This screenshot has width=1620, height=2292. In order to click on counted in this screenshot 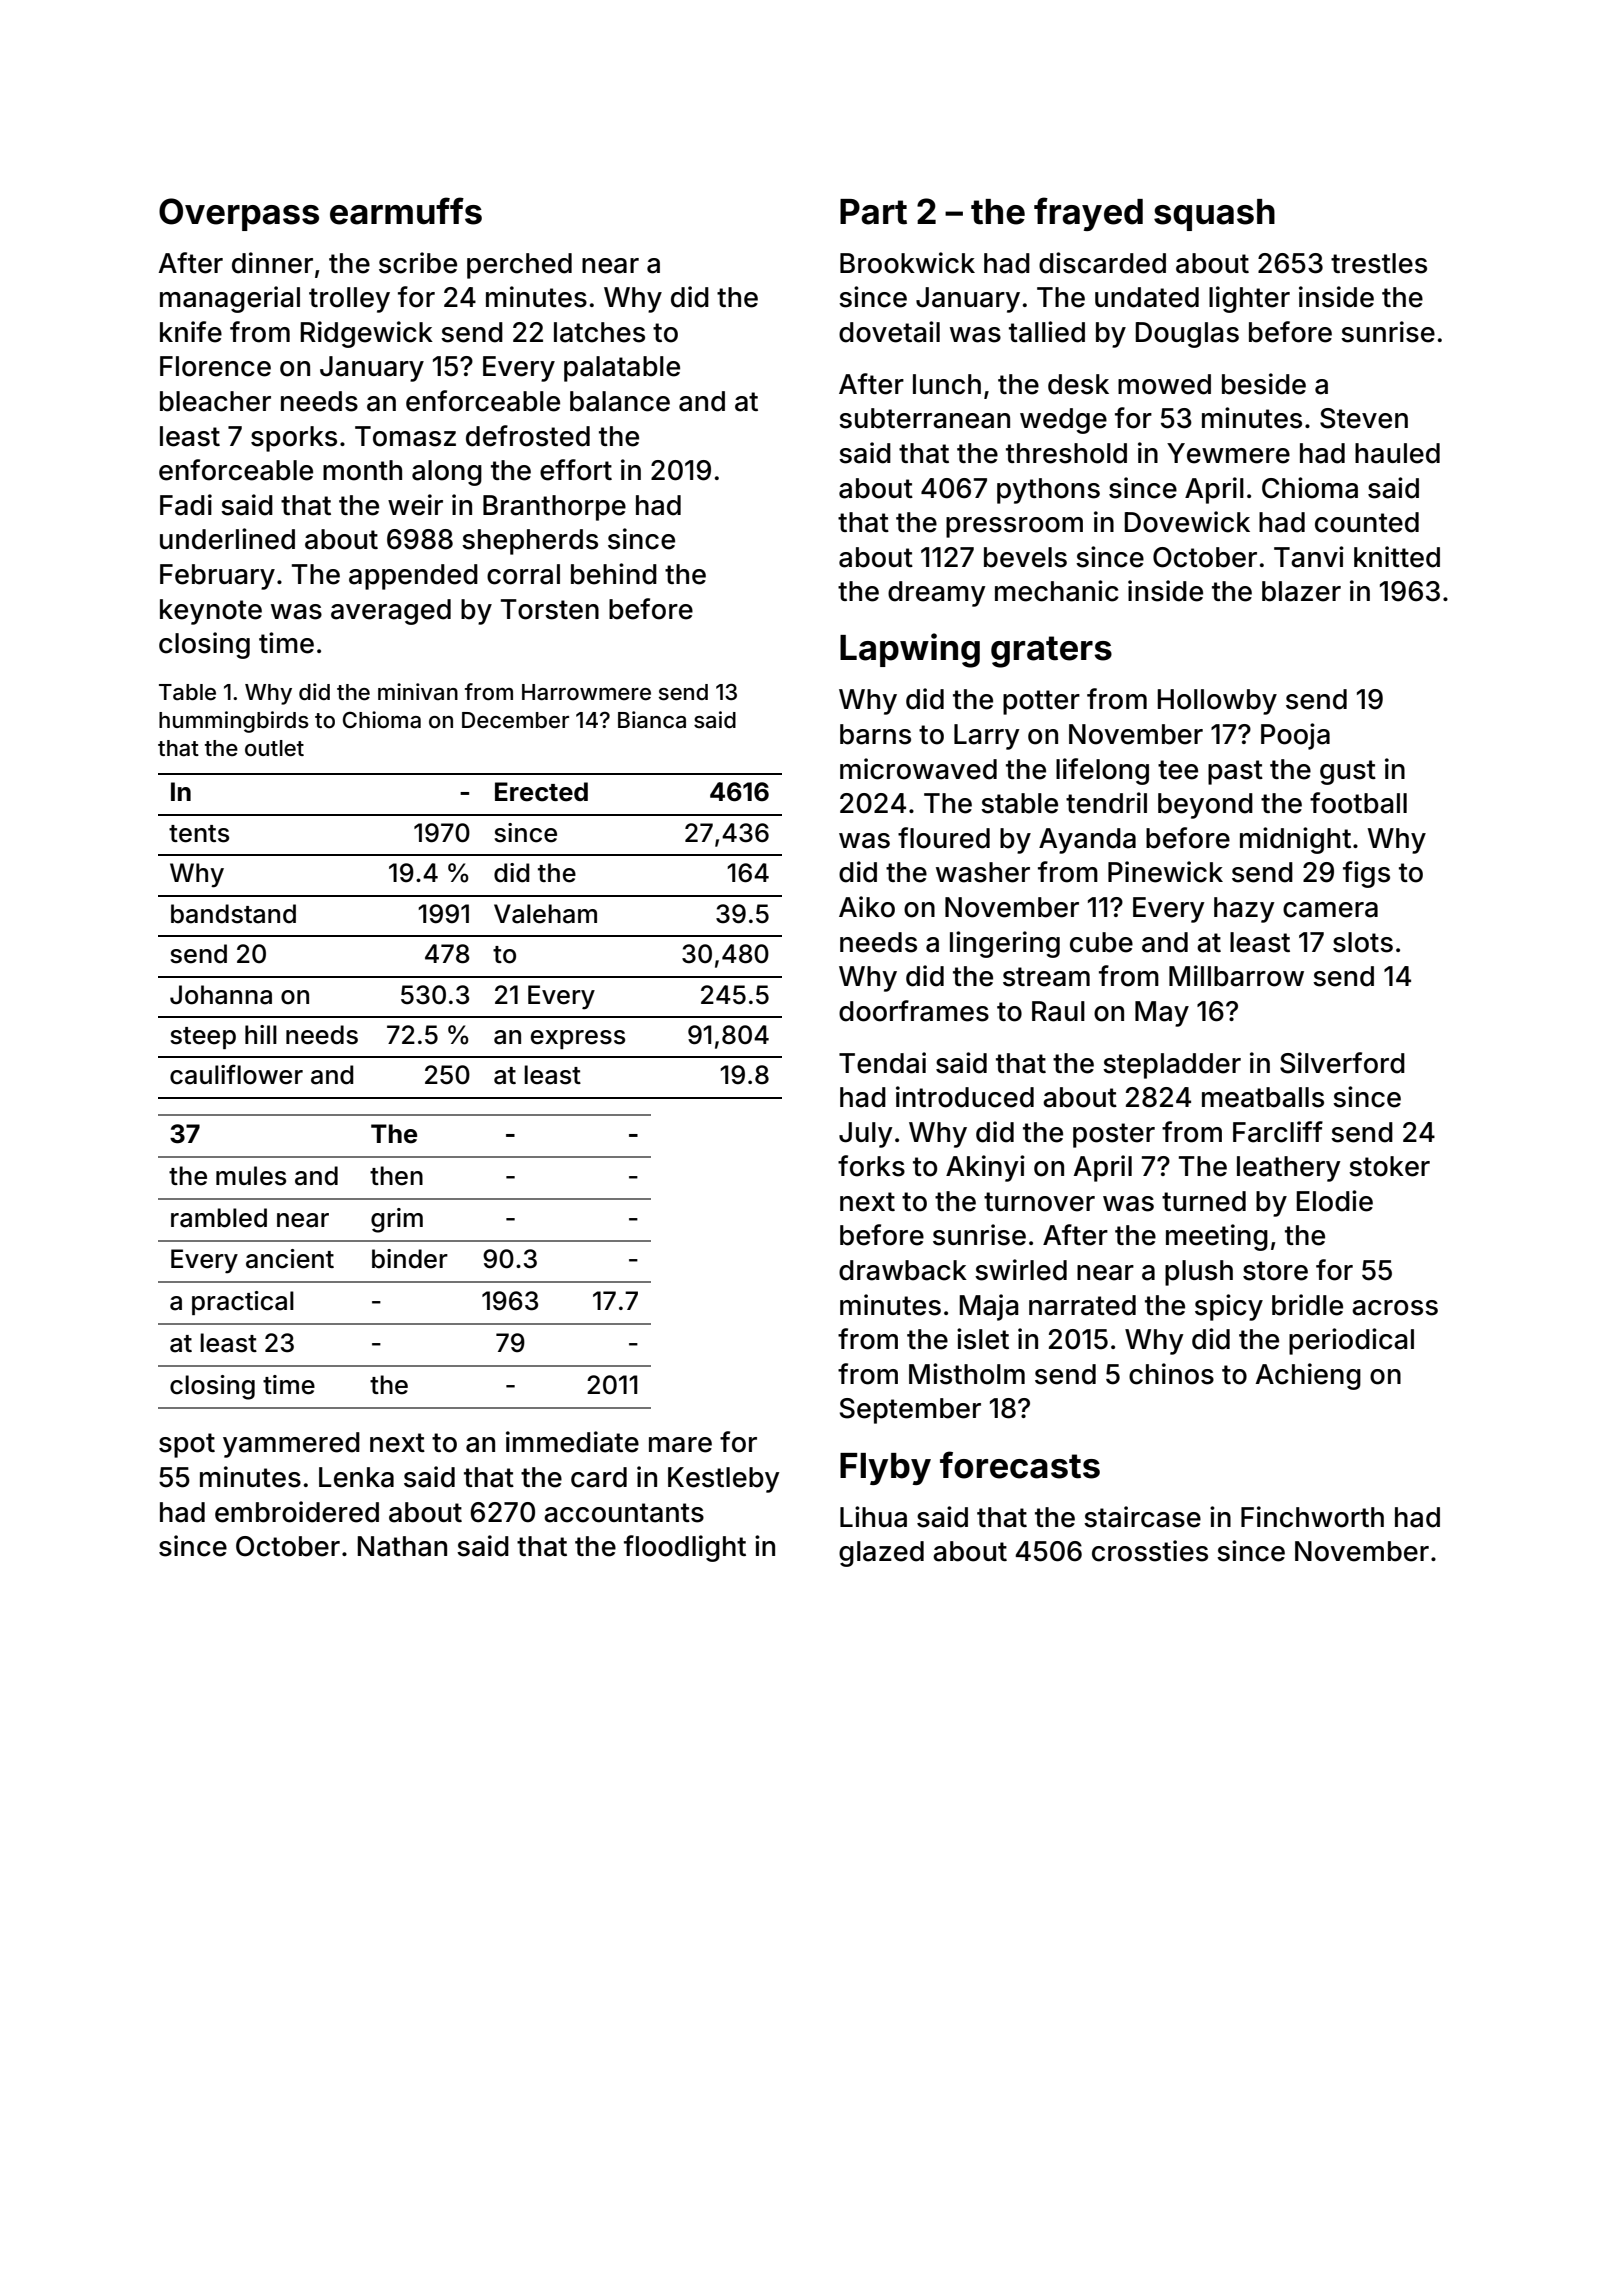, I will do `click(1367, 522)`.
